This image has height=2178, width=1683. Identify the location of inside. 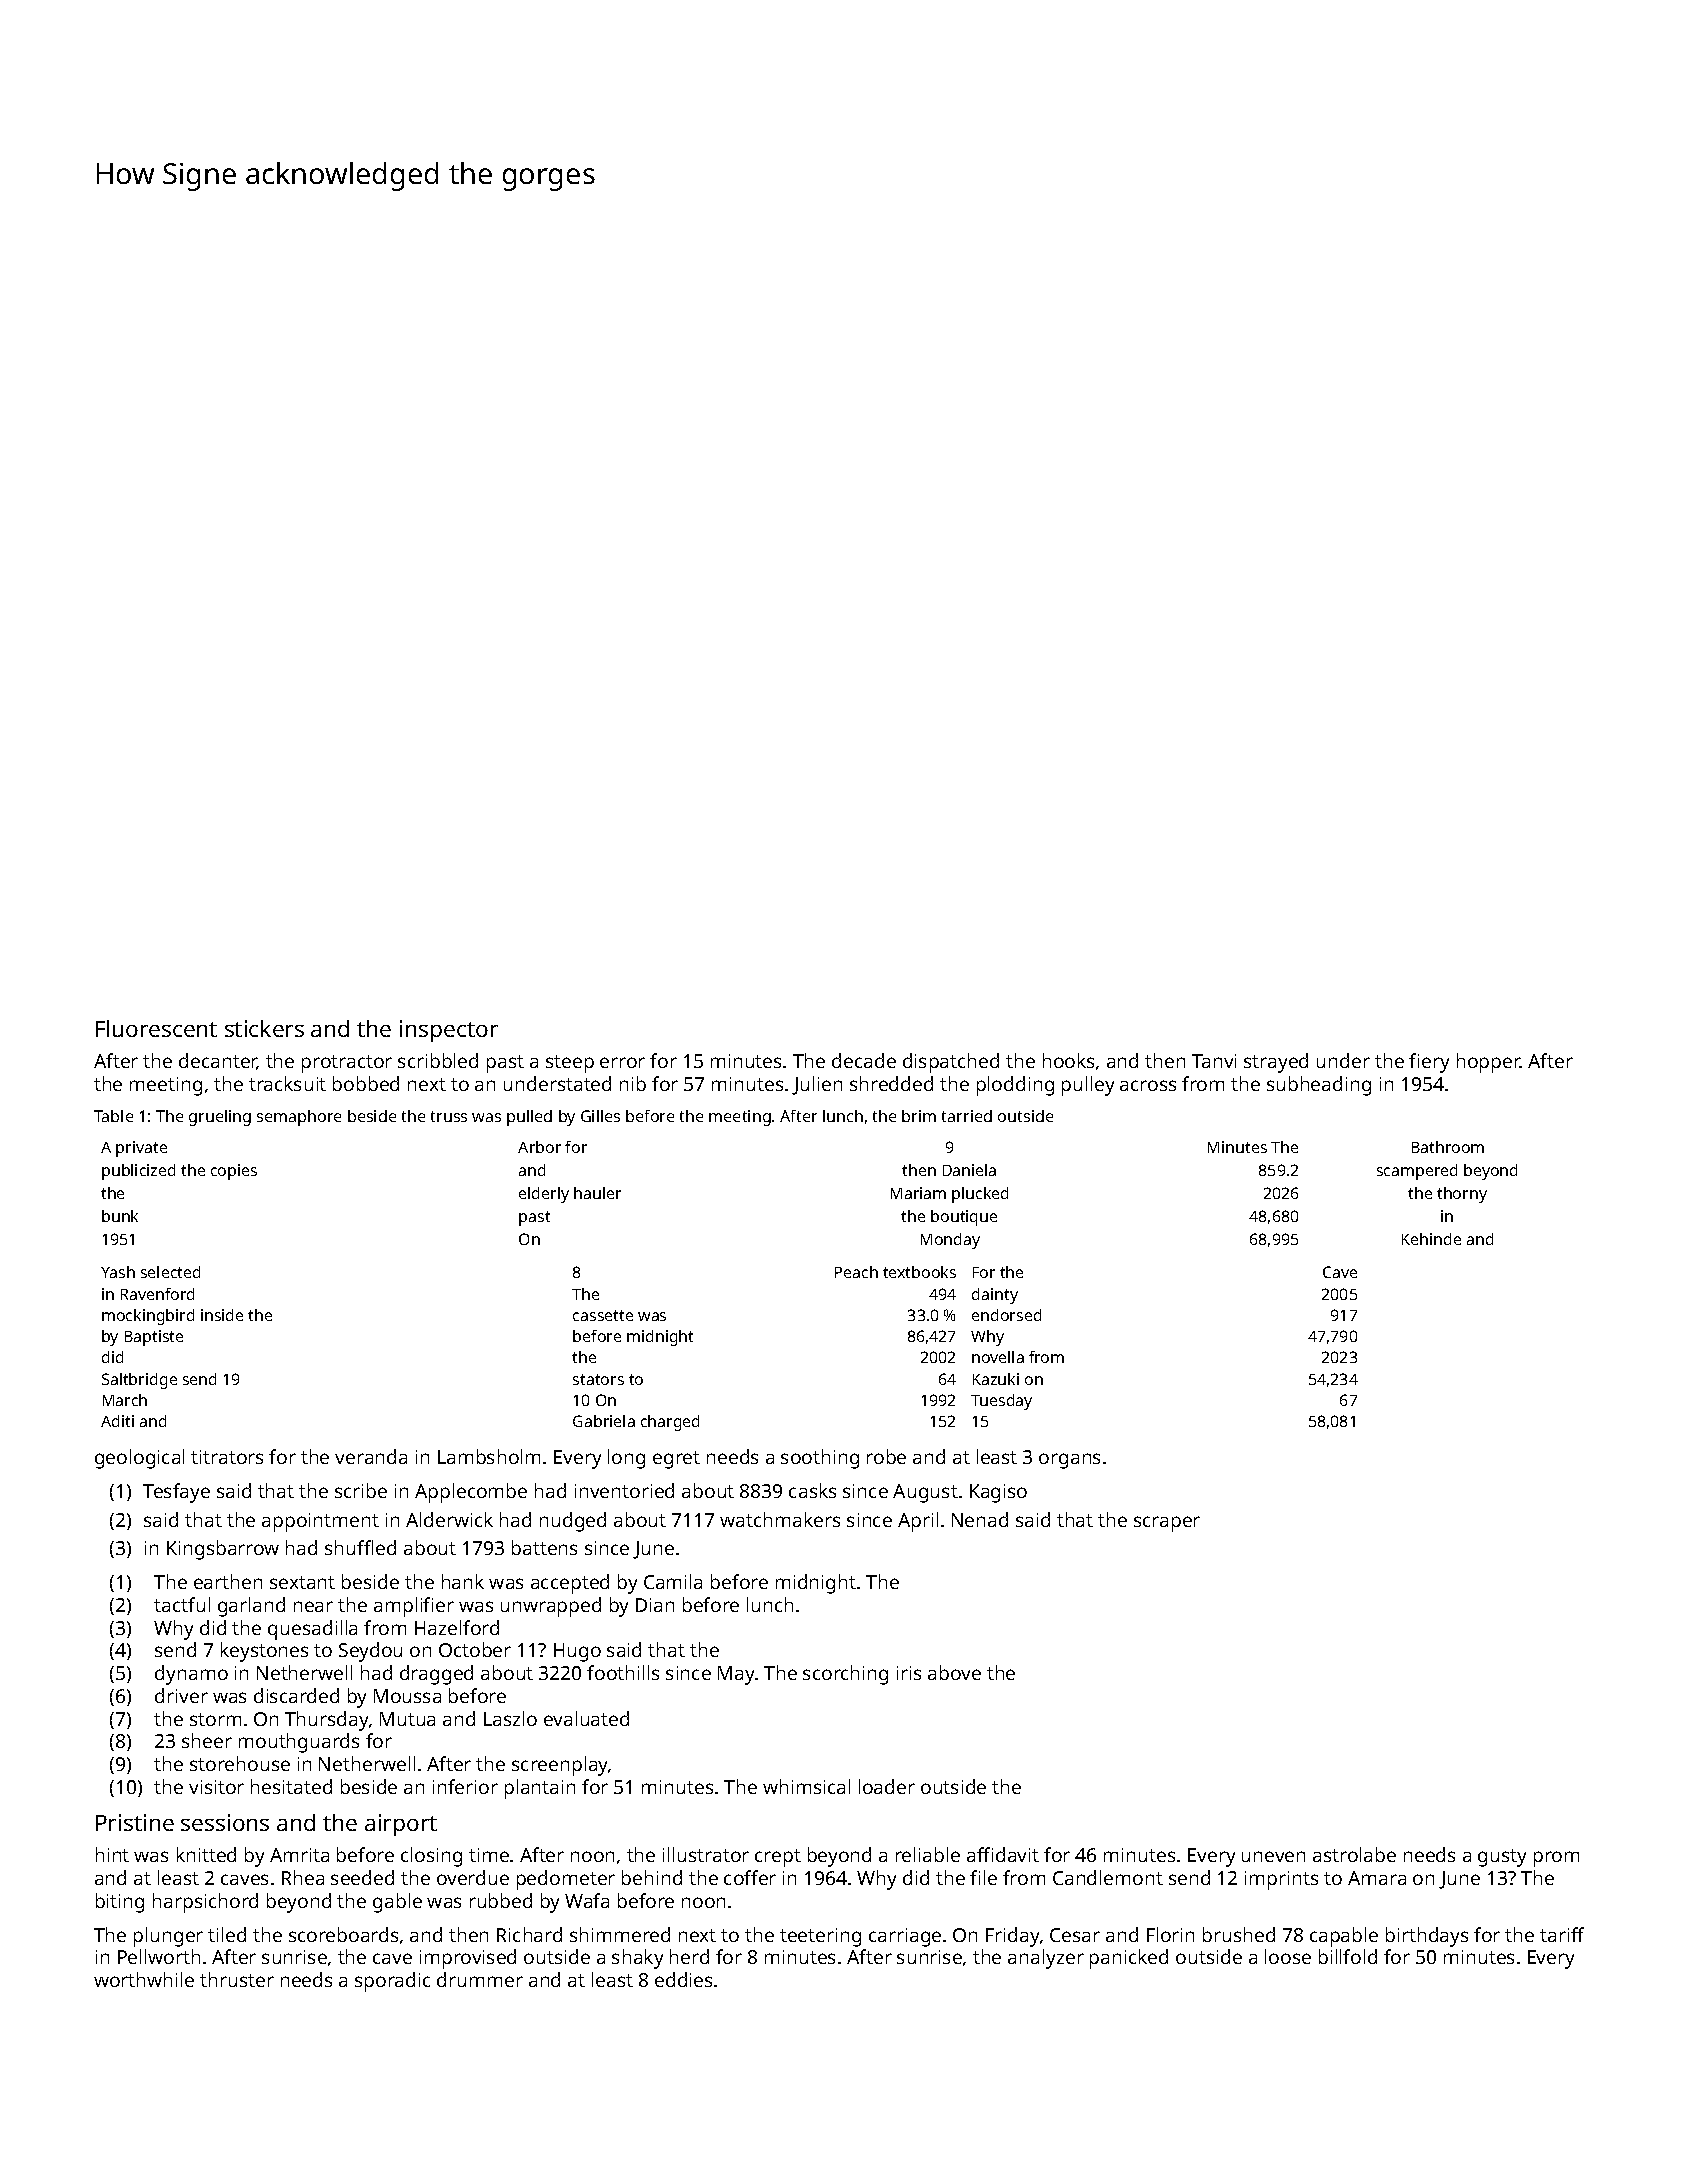
(222, 1315).
